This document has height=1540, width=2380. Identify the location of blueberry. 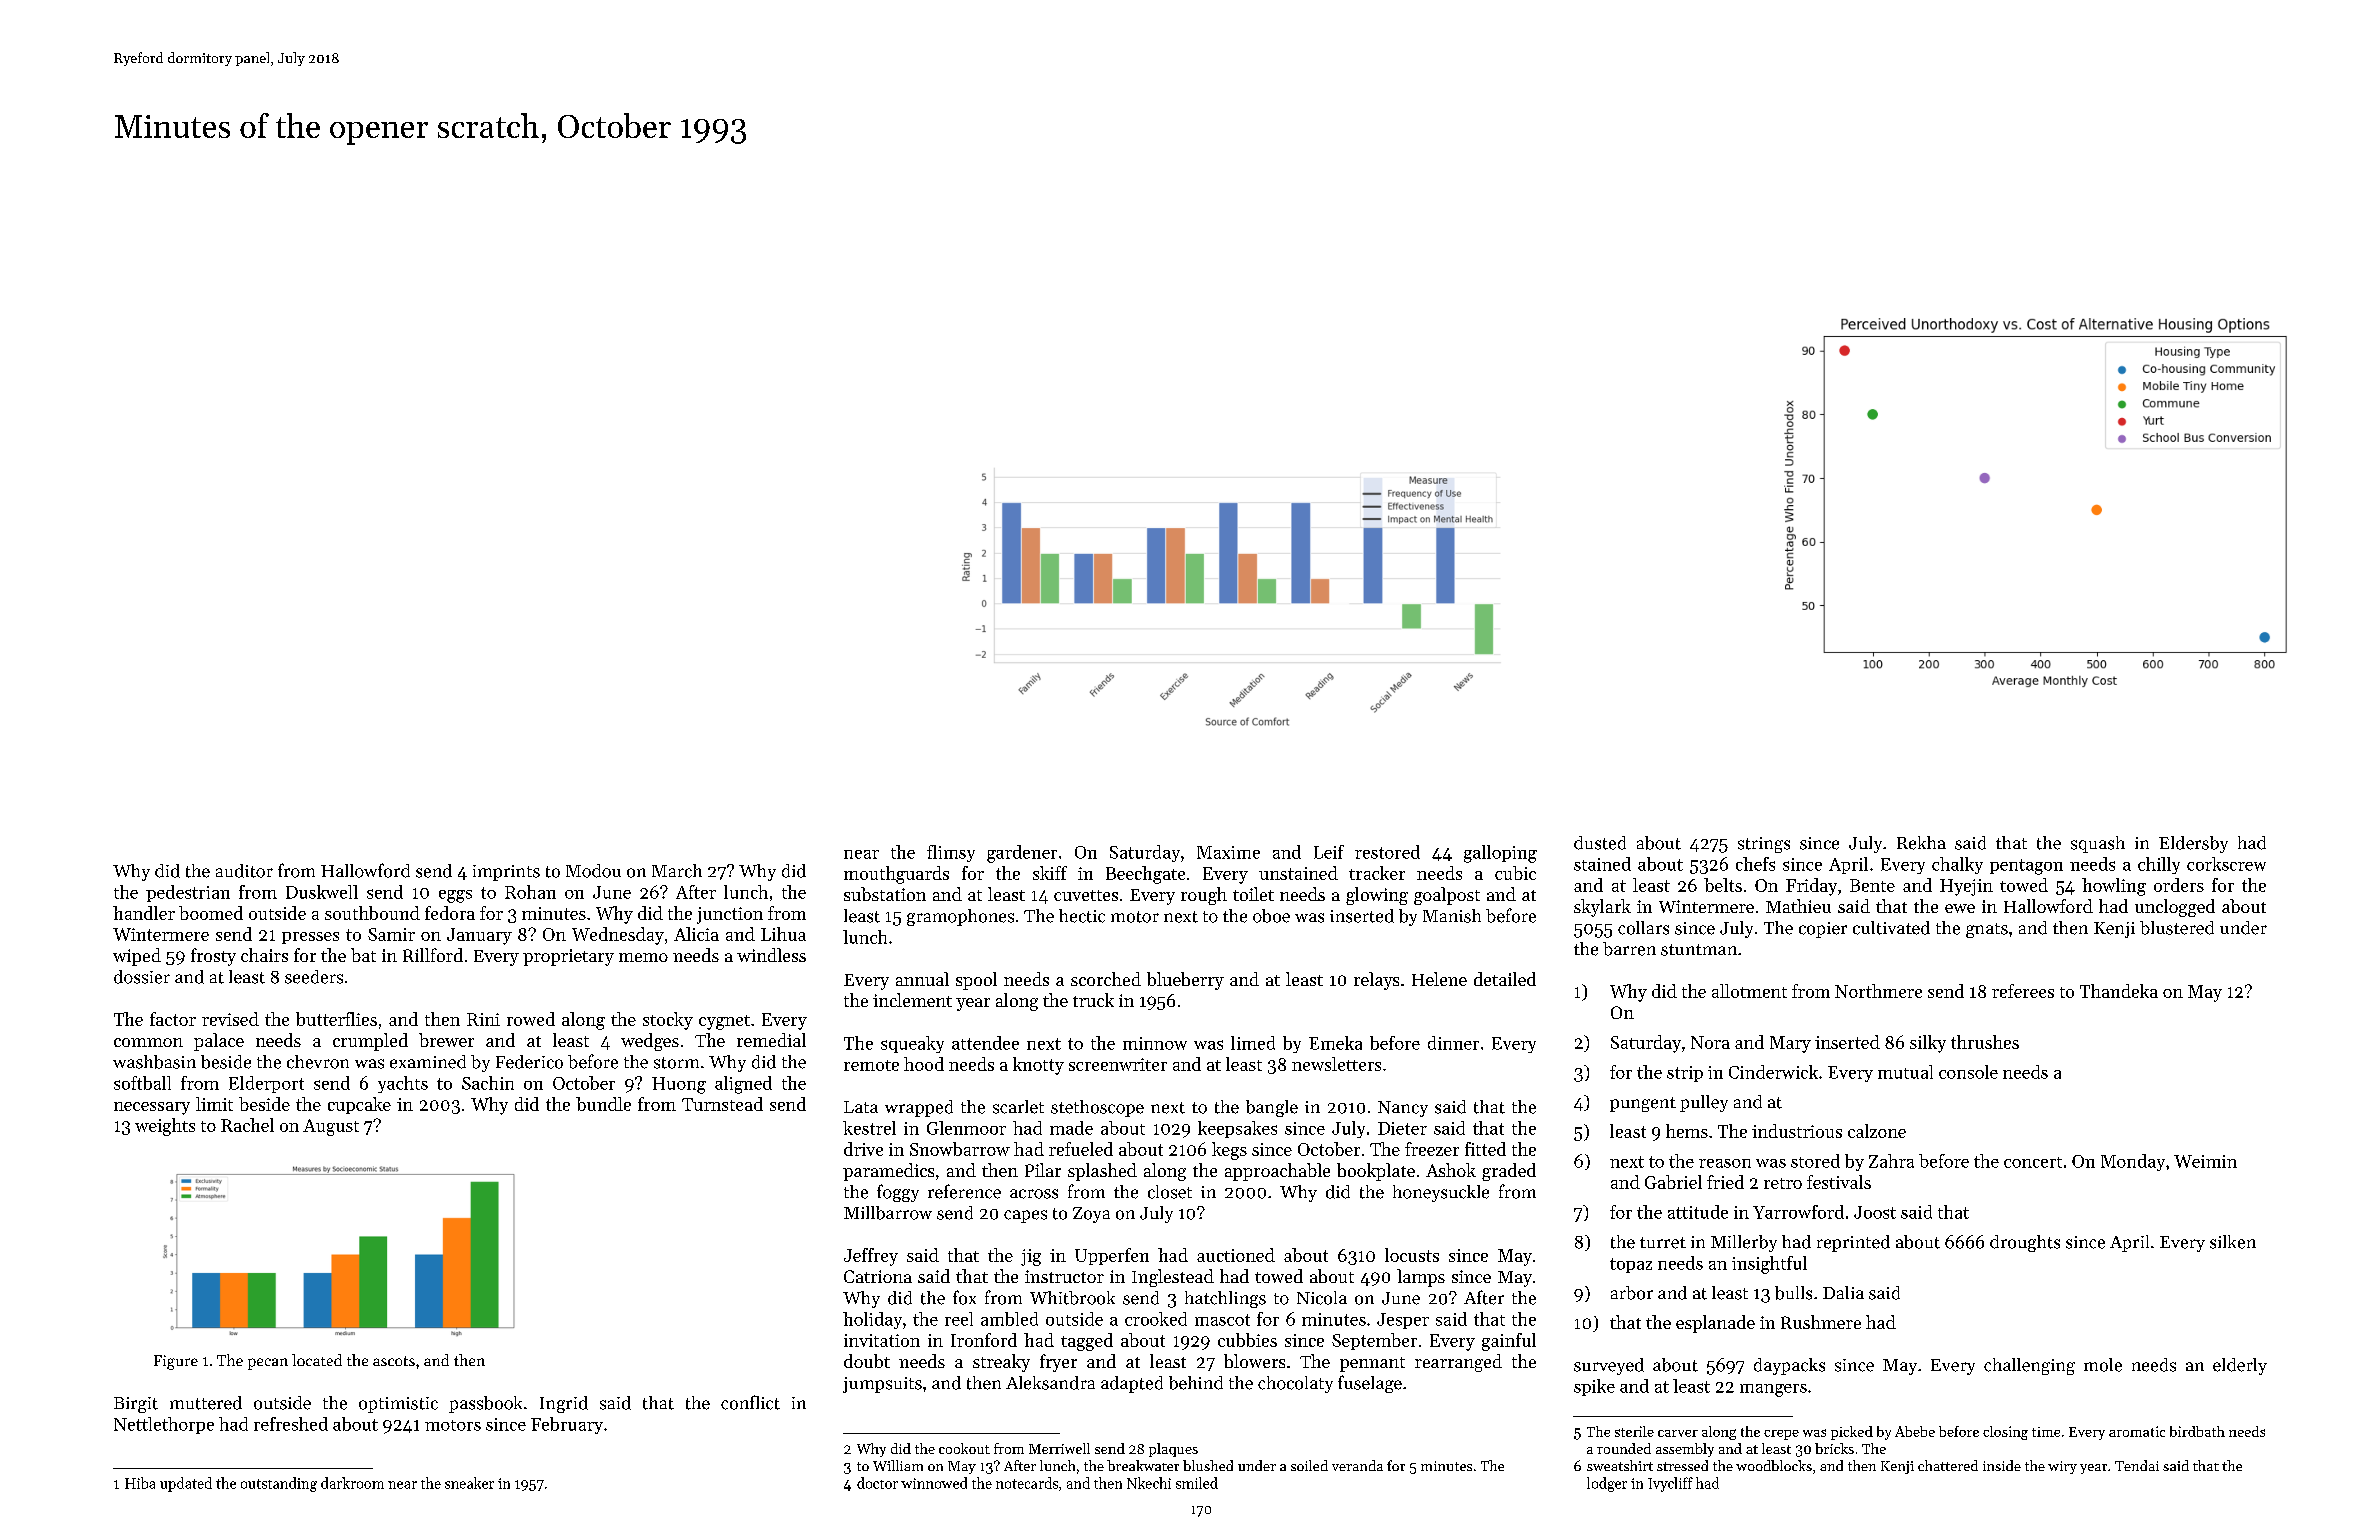
(1185, 981).
